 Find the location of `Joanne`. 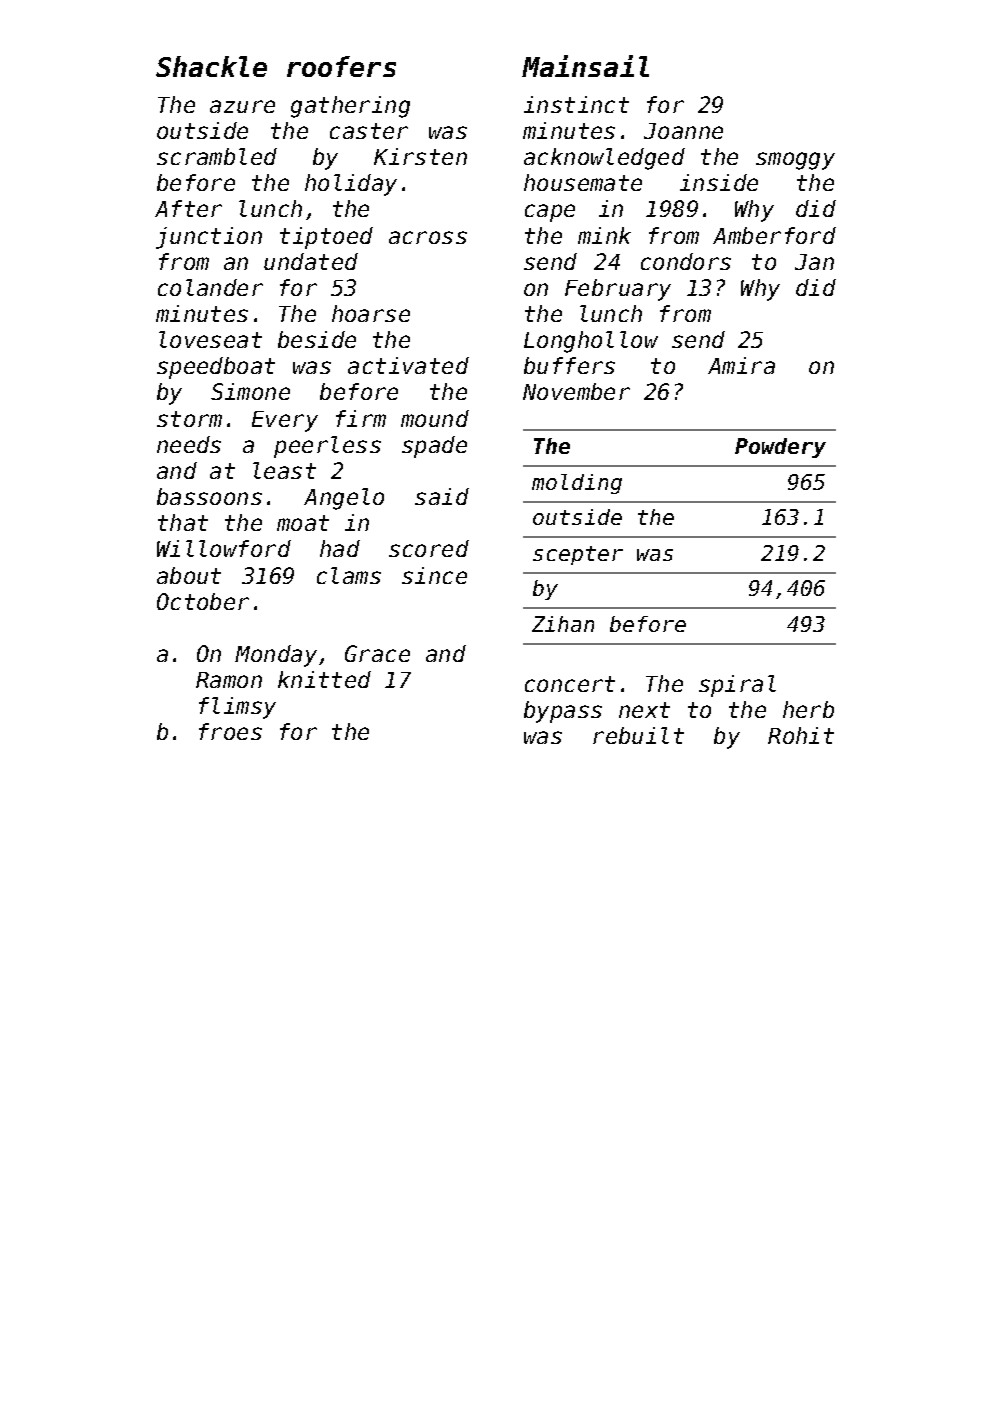

Joanne is located at coordinates (683, 131).
